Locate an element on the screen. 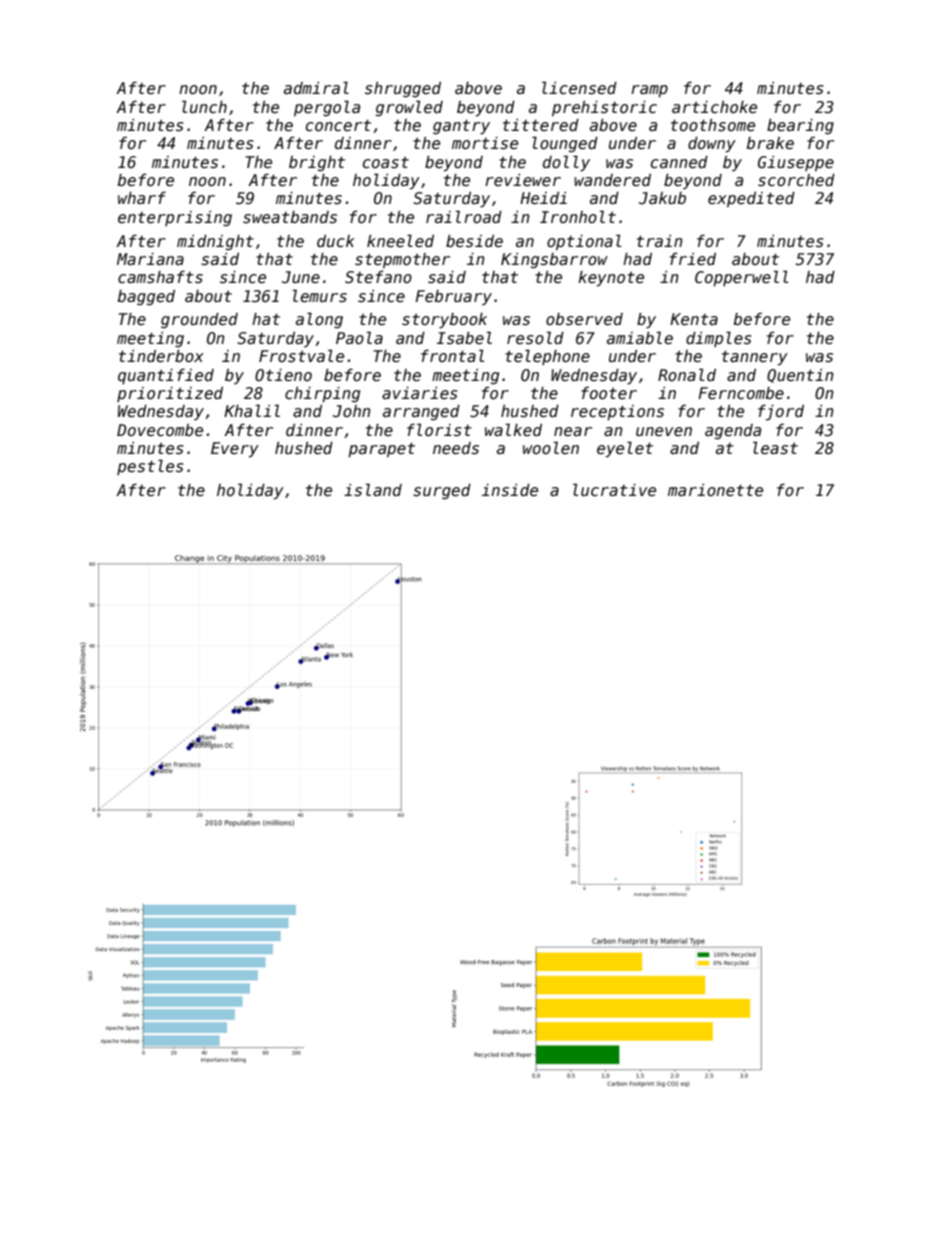  marionette is located at coordinates (715, 490).
